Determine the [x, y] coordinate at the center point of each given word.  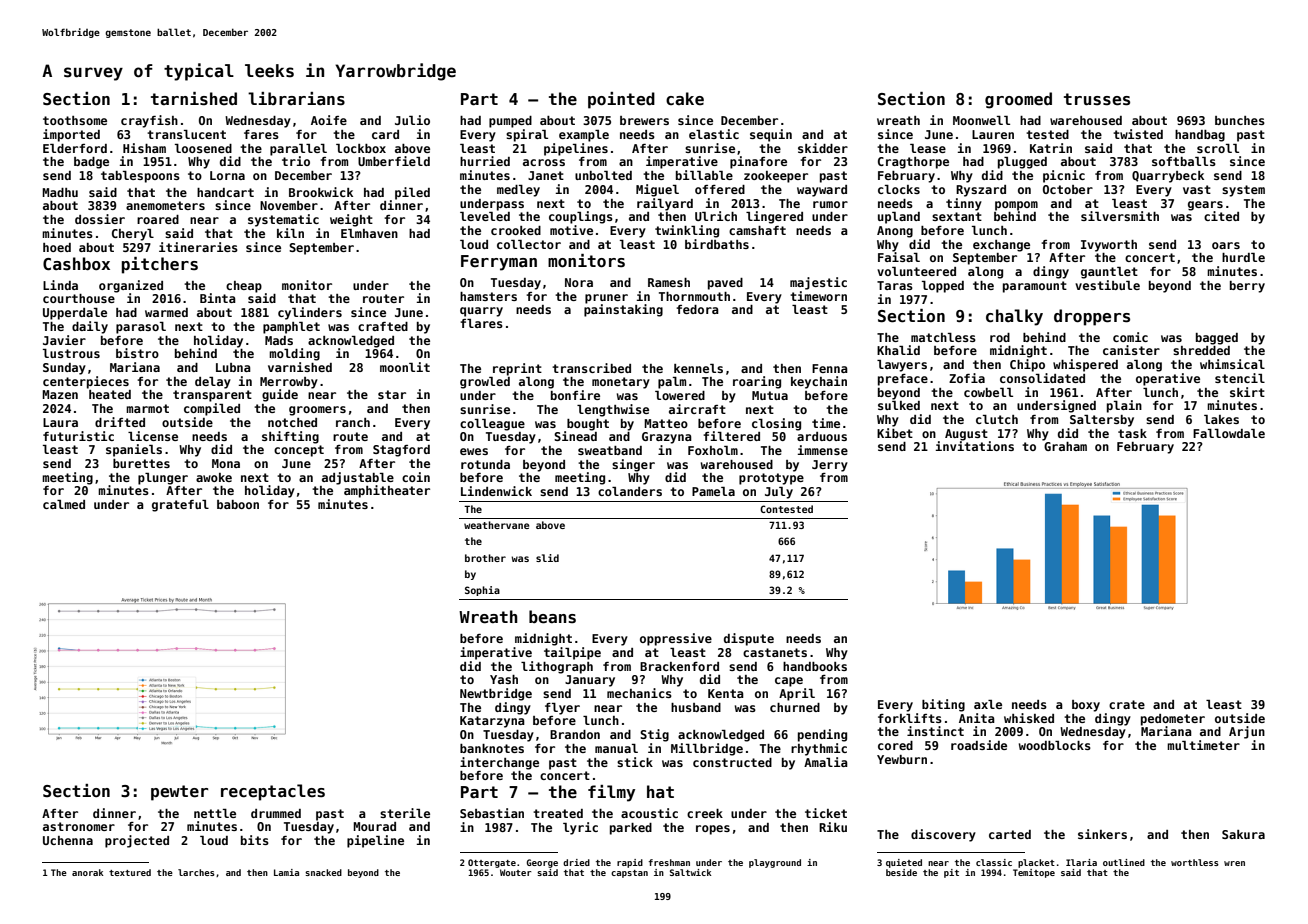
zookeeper [776, 177]
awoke [214, 477]
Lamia [286, 872]
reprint [517, 369]
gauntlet [1109, 273]
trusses [1097, 99]
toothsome [75, 120]
